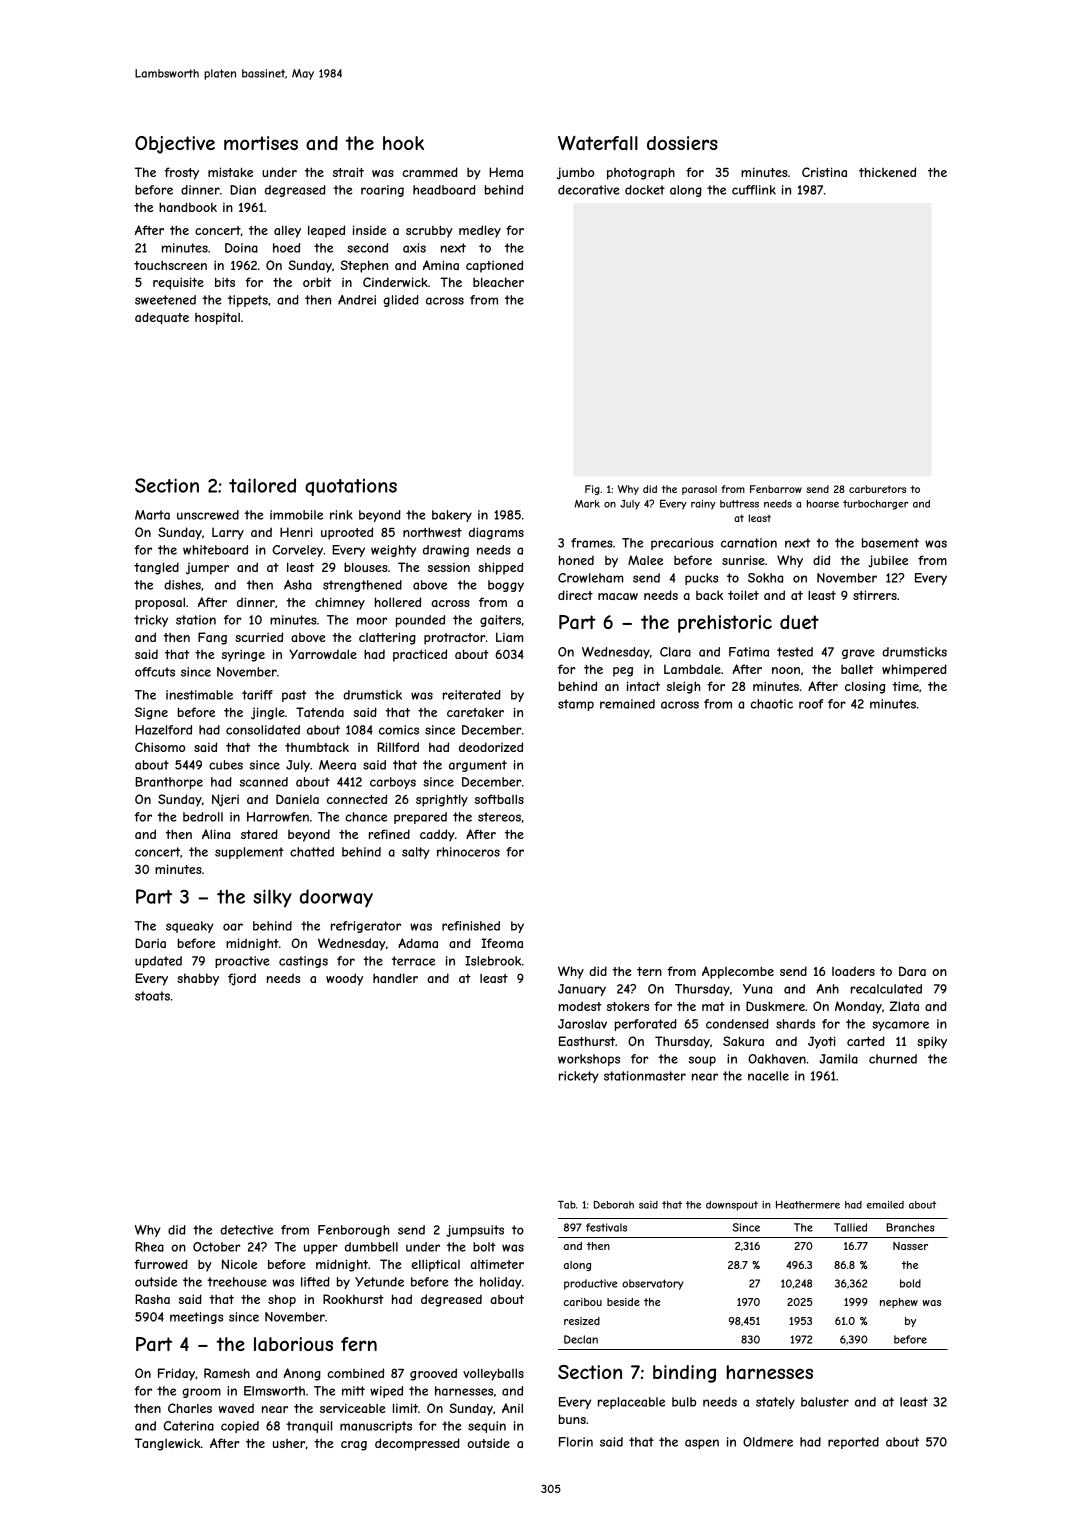 This image has height=1530, width=1082. I want to click on Cristina, so click(824, 172).
